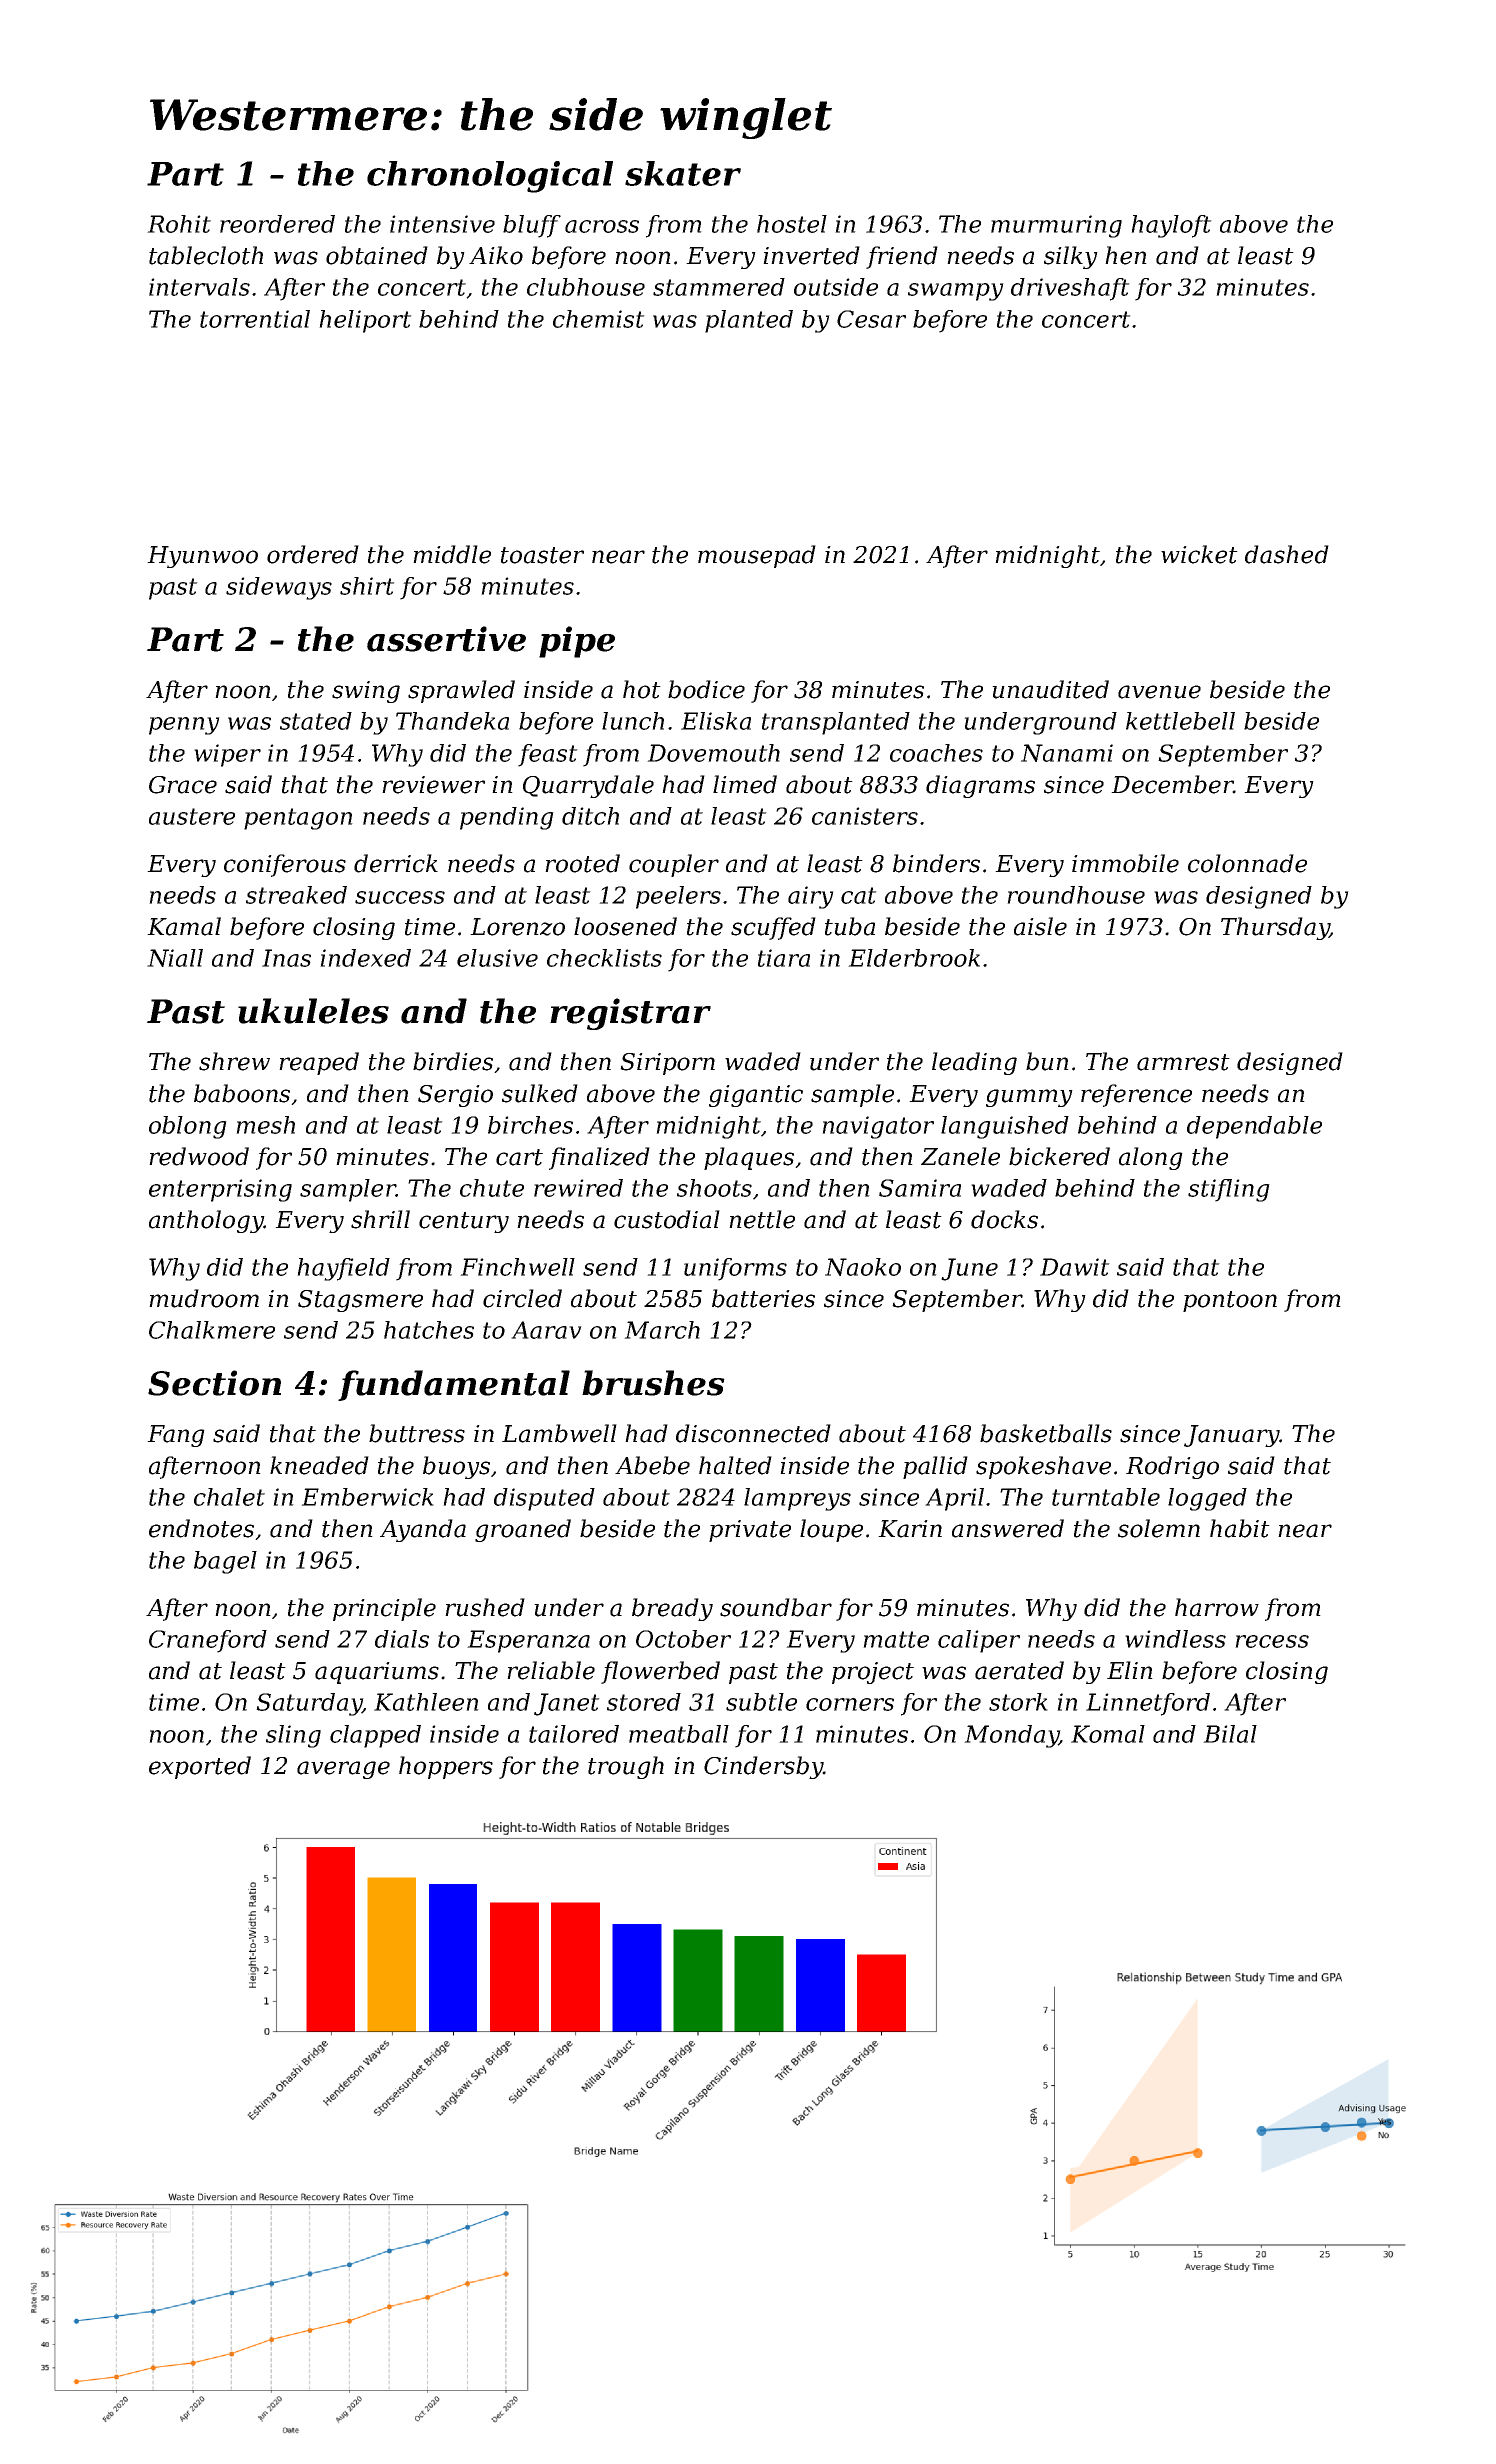 This image has height=2464, width=1496. What do you see at coordinates (792, 224) in the image?
I see `hostel` at bounding box center [792, 224].
